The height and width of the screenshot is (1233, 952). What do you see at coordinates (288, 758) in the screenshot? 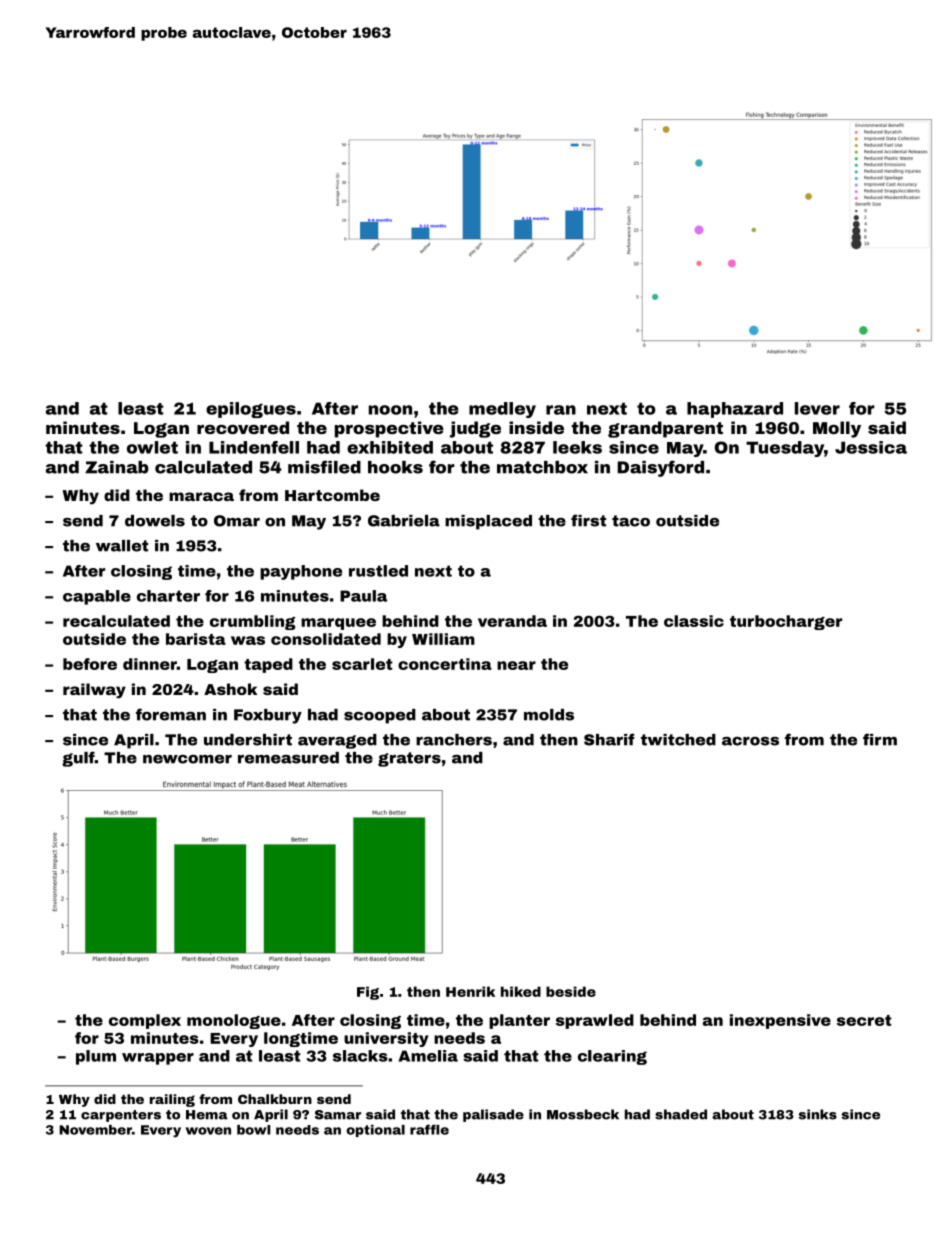
I see `remeasured` at bounding box center [288, 758].
